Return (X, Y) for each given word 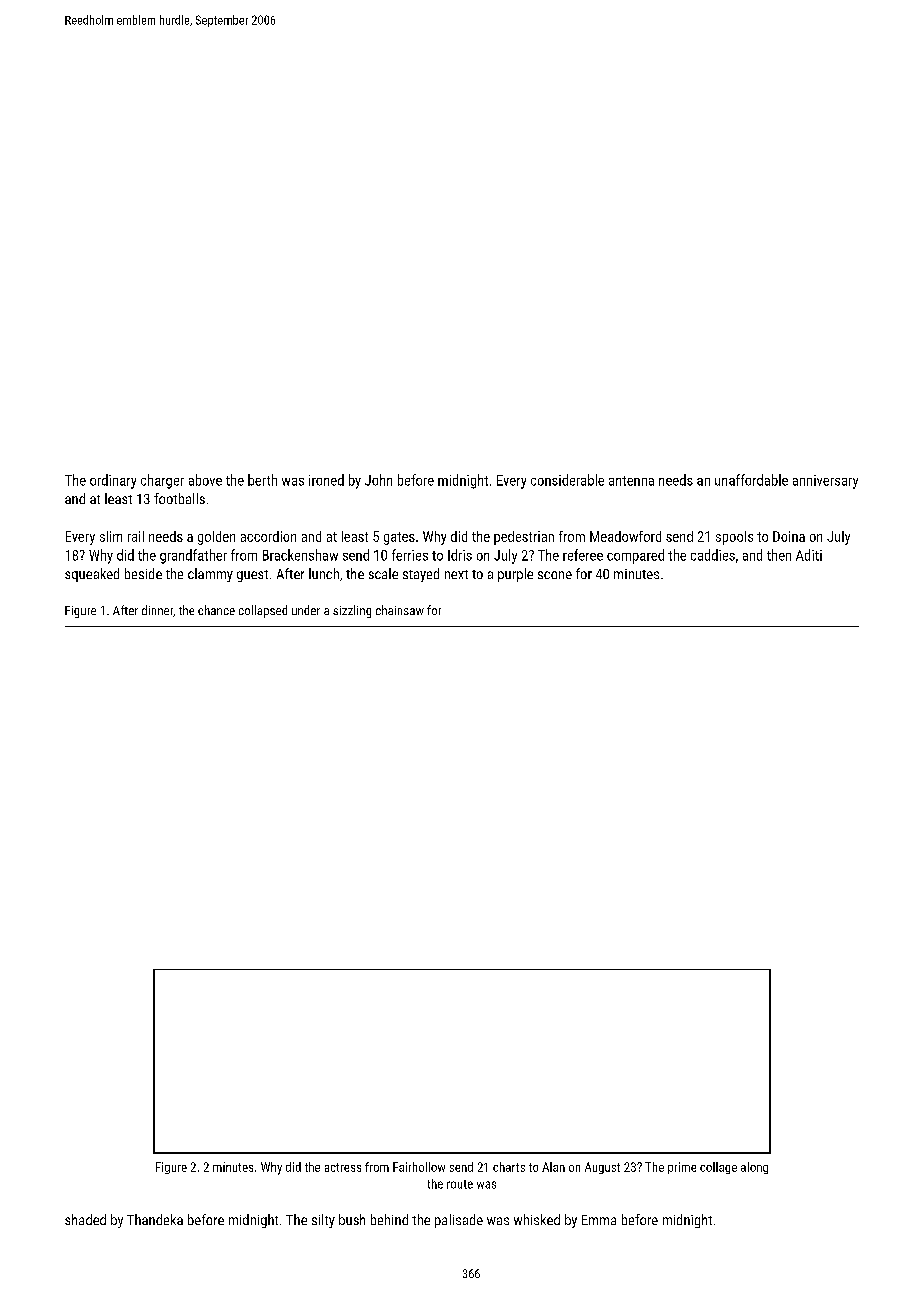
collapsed (263, 611)
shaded (85, 1219)
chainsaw (400, 610)
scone (555, 575)
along (754, 1168)
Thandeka (155, 1219)
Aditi (809, 555)
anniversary (825, 482)
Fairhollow (419, 1167)
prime (682, 1168)
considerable (567, 480)
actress (343, 1167)
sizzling (352, 611)
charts (509, 1167)
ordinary (113, 481)
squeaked (92, 575)
